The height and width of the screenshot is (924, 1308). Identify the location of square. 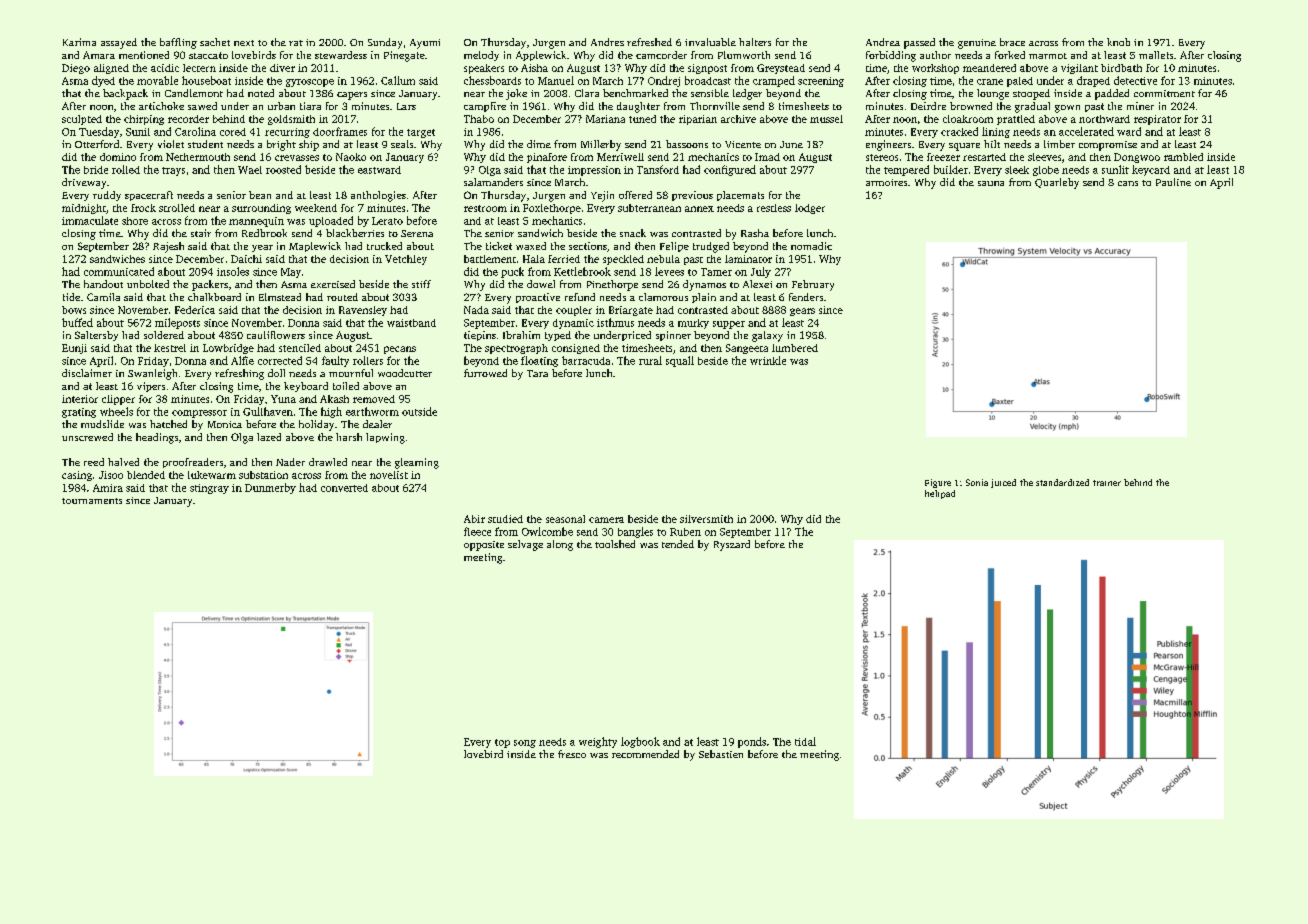
(964, 147).
